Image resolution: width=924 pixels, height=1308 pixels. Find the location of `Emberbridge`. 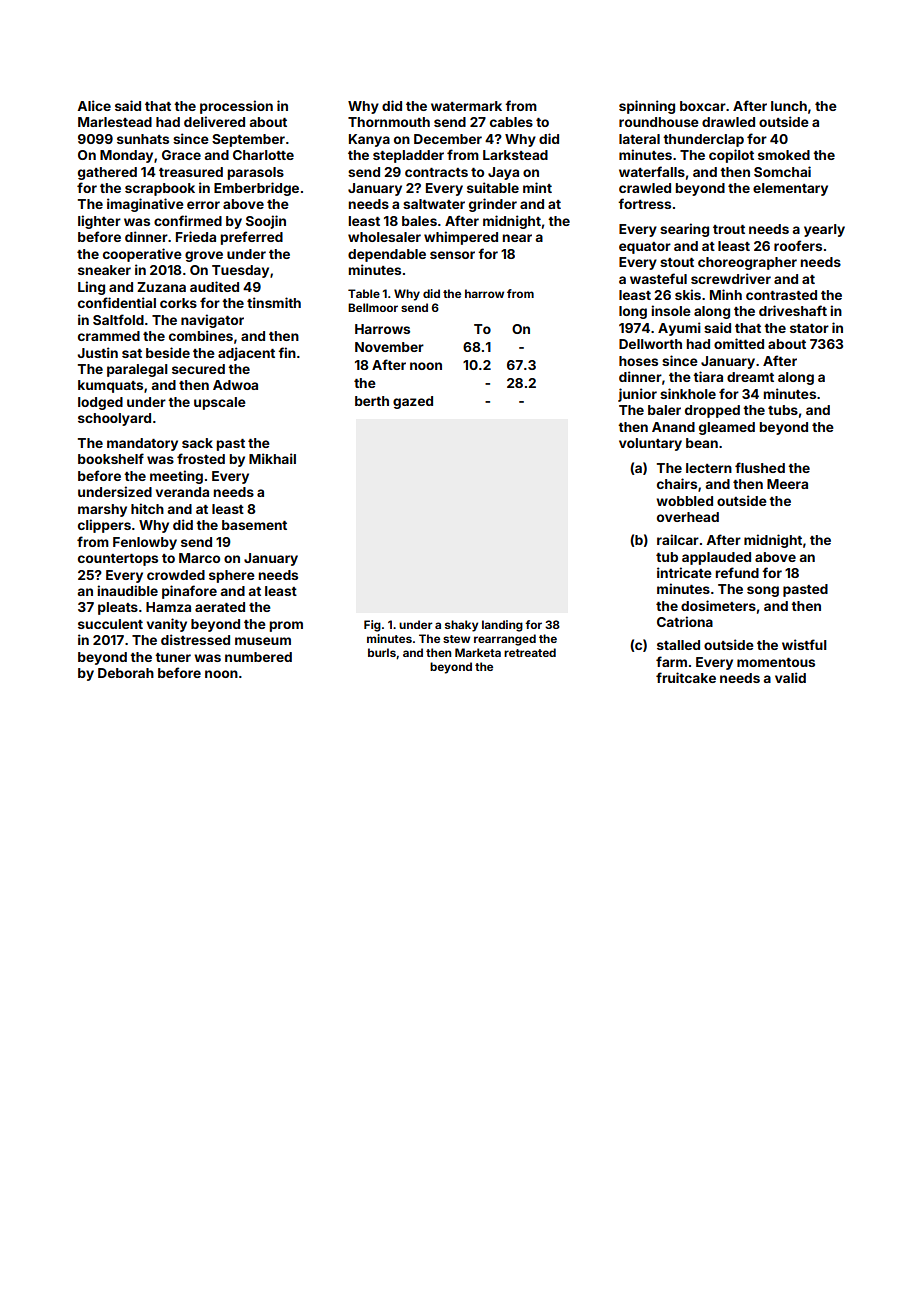

Emberbridge is located at coordinates (256, 189).
